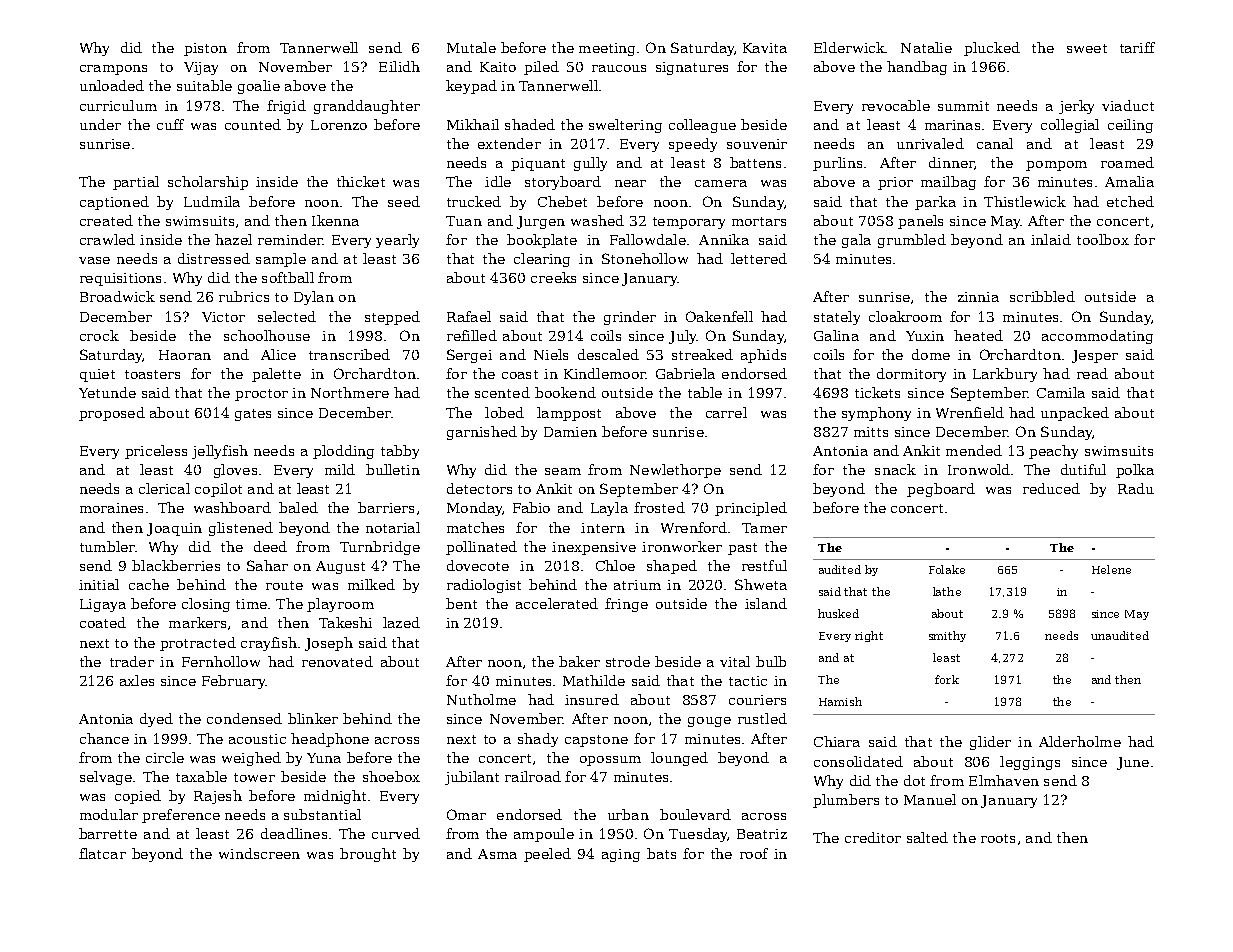 Image resolution: width=1233 pixels, height=952 pixels. Describe the element at coordinates (533, 776) in the screenshot. I see `railroad` at that location.
